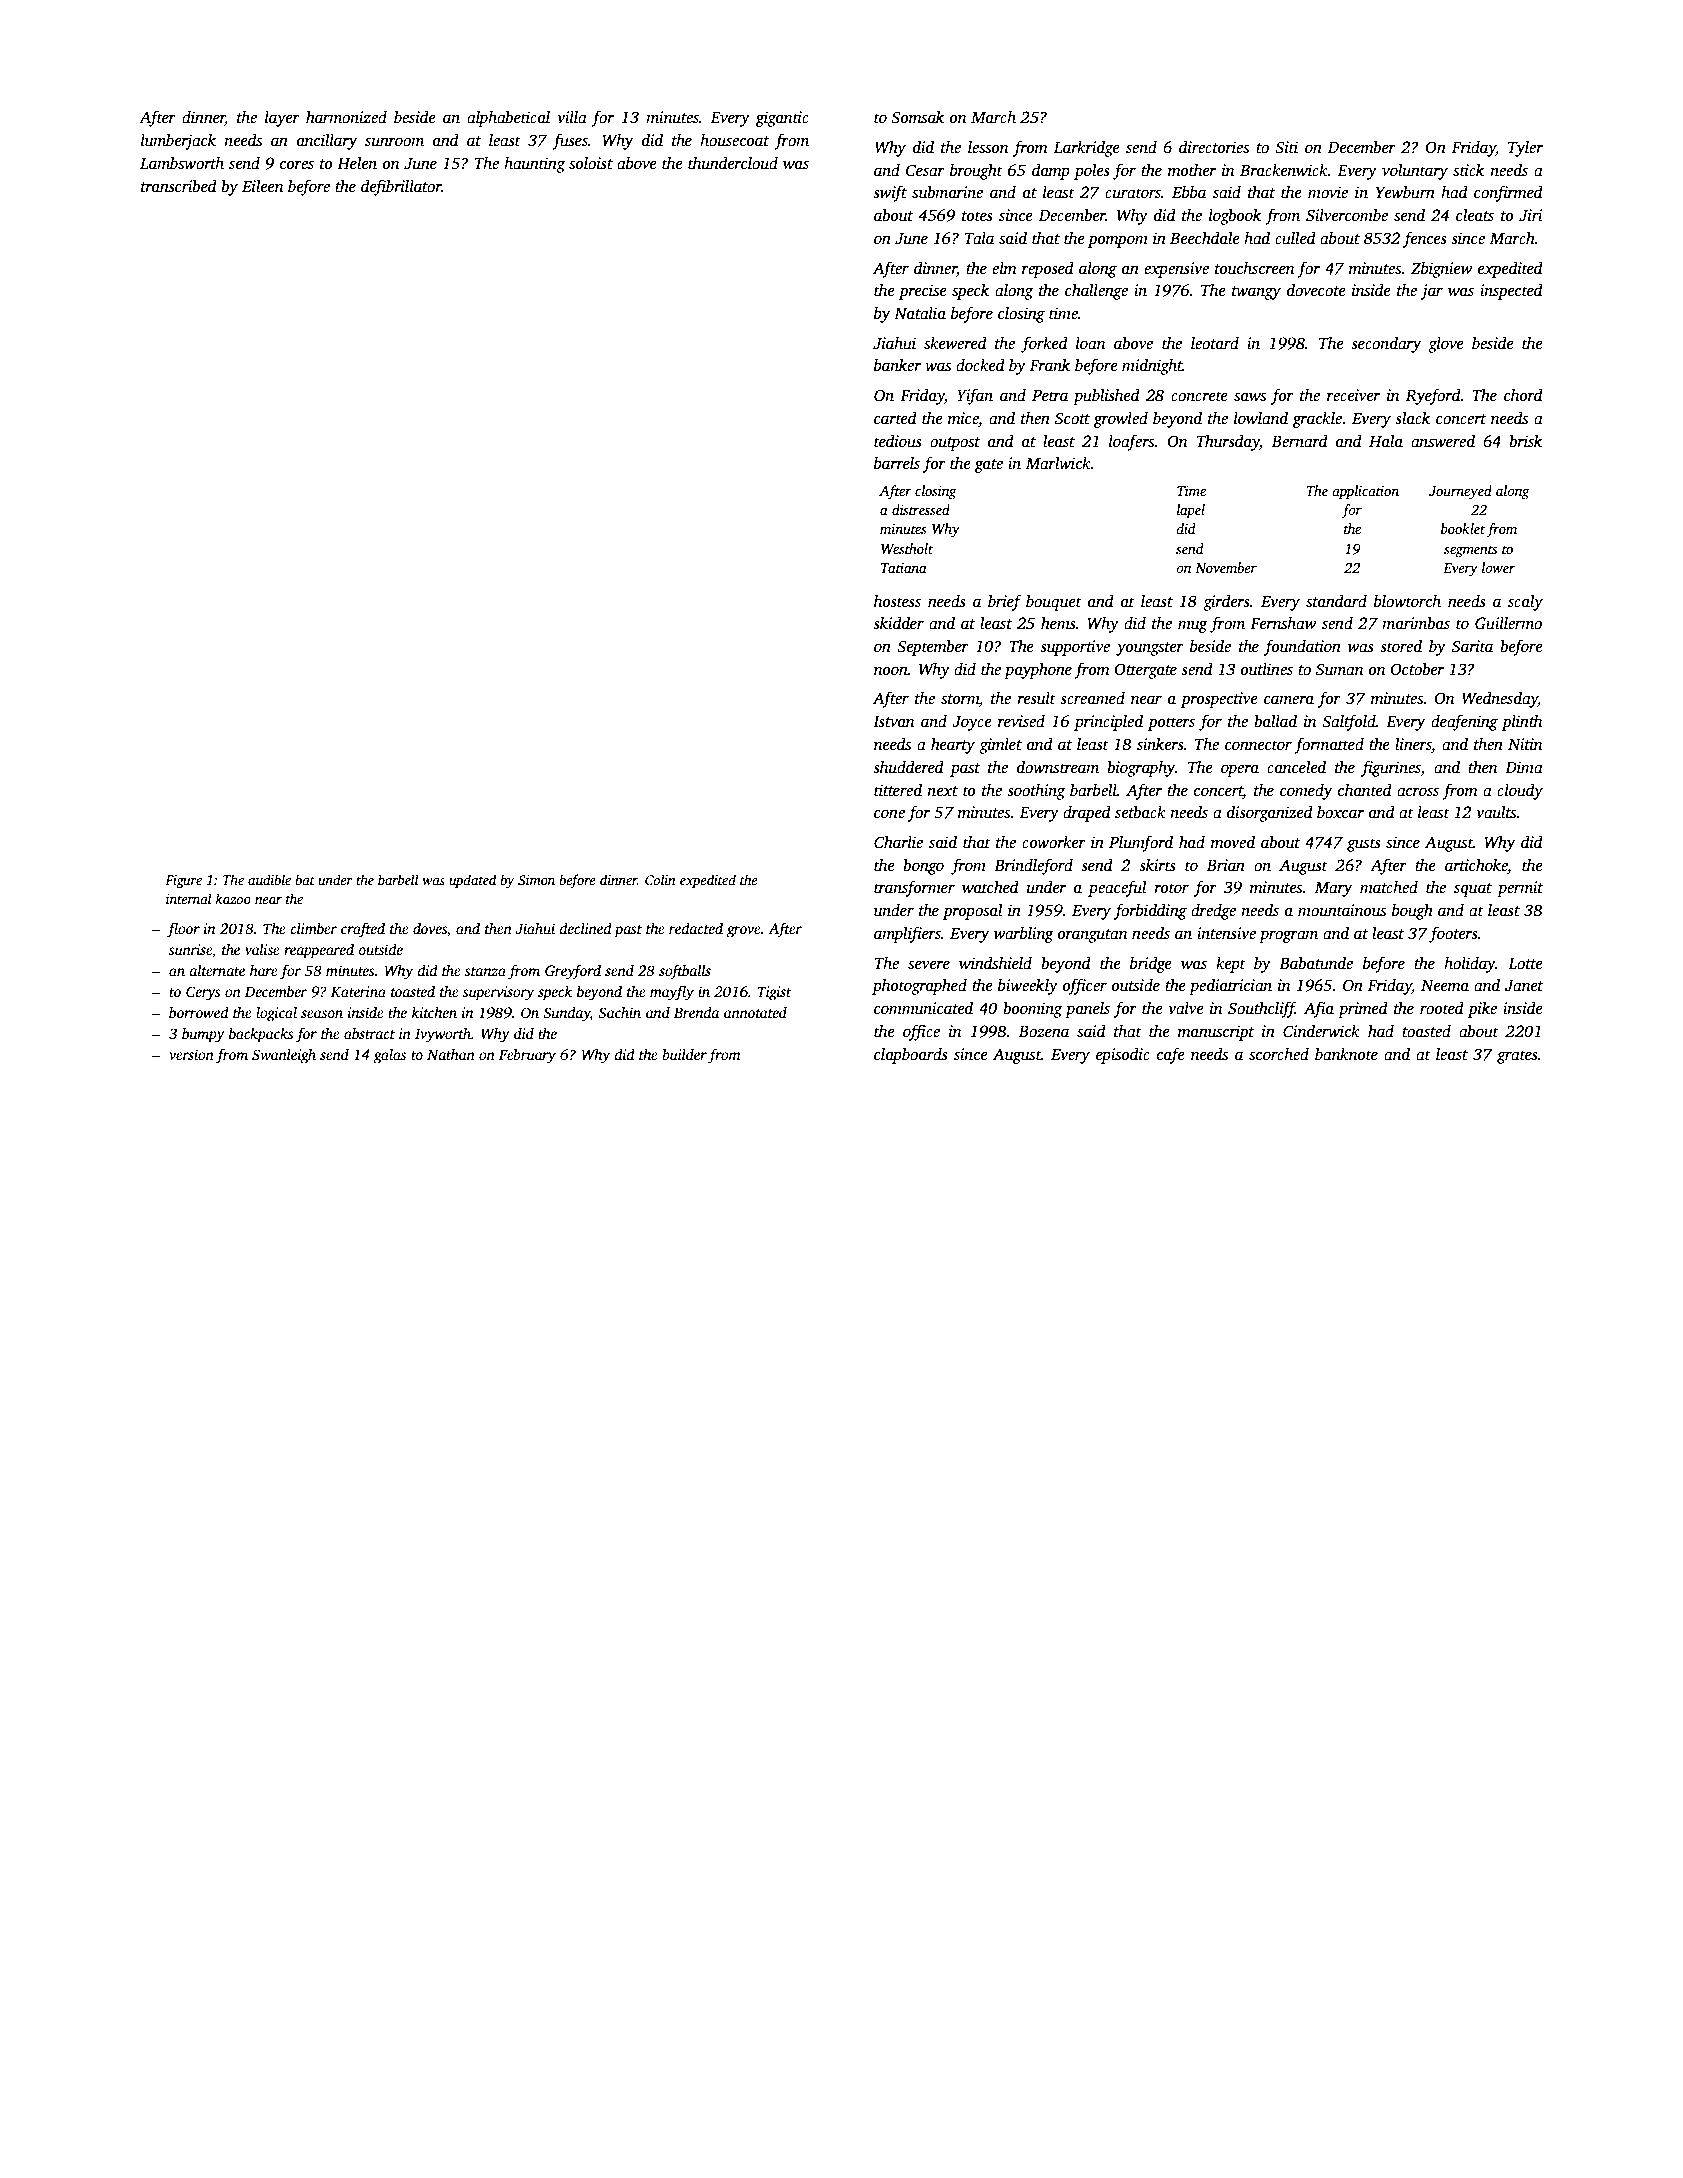 The width and height of the page is (1683, 2178). What do you see at coordinates (1226, 567) in the page?
I see `November` at bounding box center [1226, 567].
